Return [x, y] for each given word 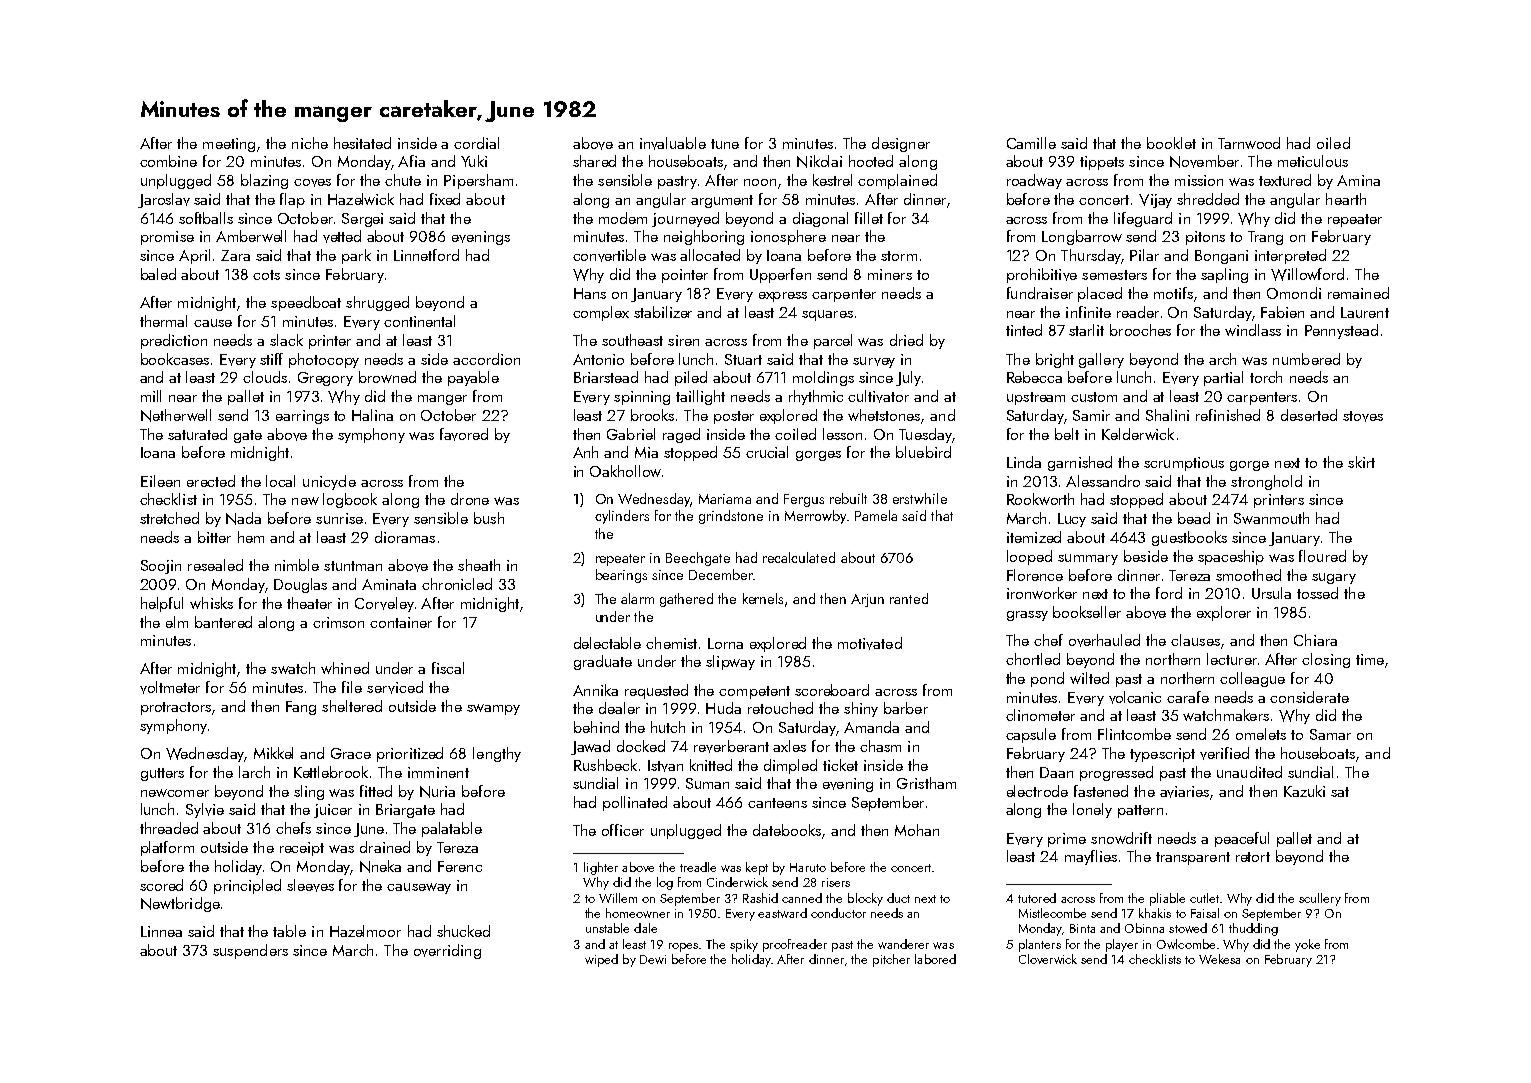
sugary [1334, 578]
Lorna [725, 643]
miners [890, 274]
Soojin [161, 567]
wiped [601, 960]
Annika [595, 690]
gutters [162, 774]
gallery [1101, 360]
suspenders [250, 951]
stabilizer [663, 312]
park [356, 256]
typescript [1162, 755]
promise [167, 238]
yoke [1307, 945]
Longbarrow [1082, 237]
